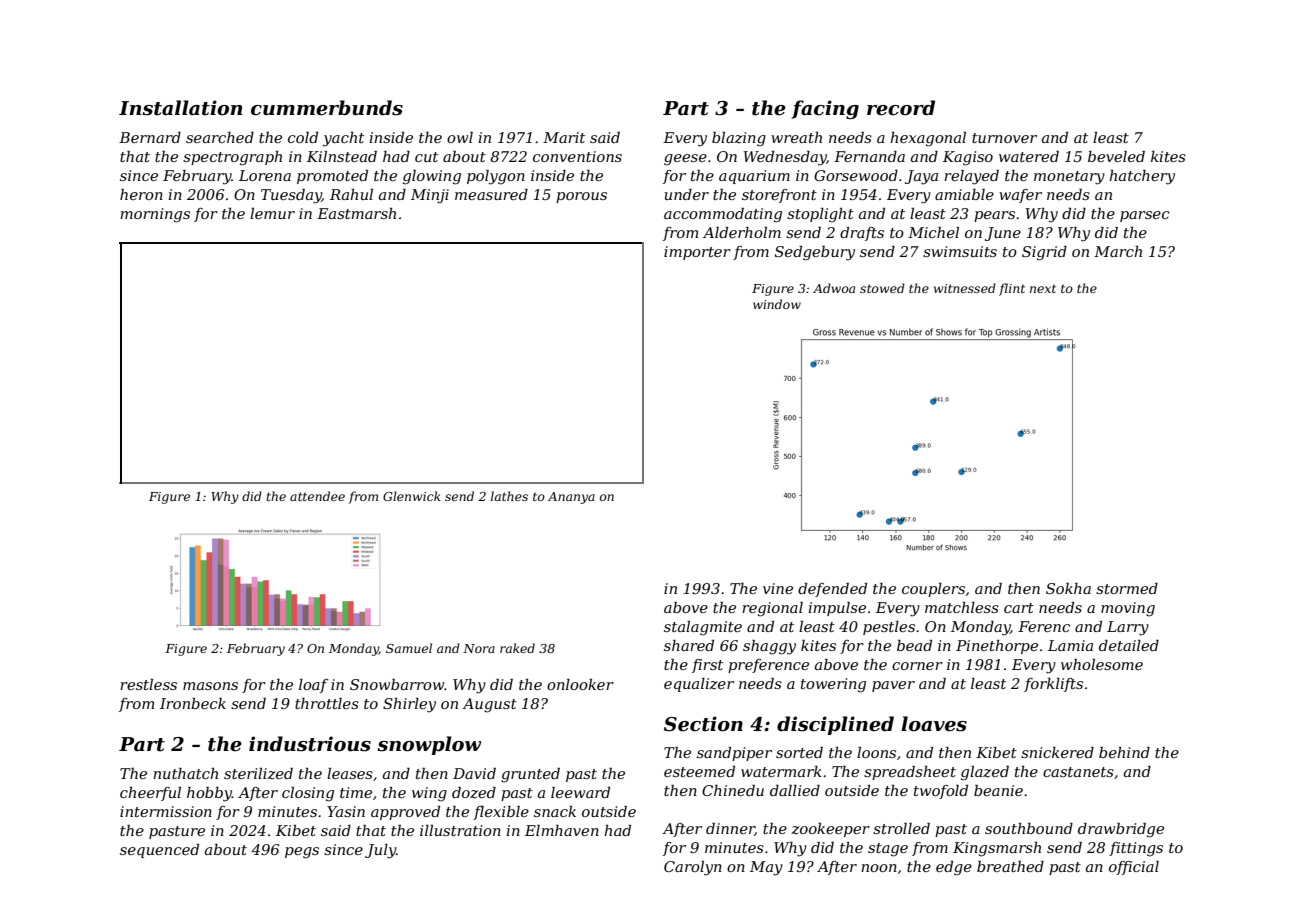  I want to click on swimsuits, so click(960, 251).
